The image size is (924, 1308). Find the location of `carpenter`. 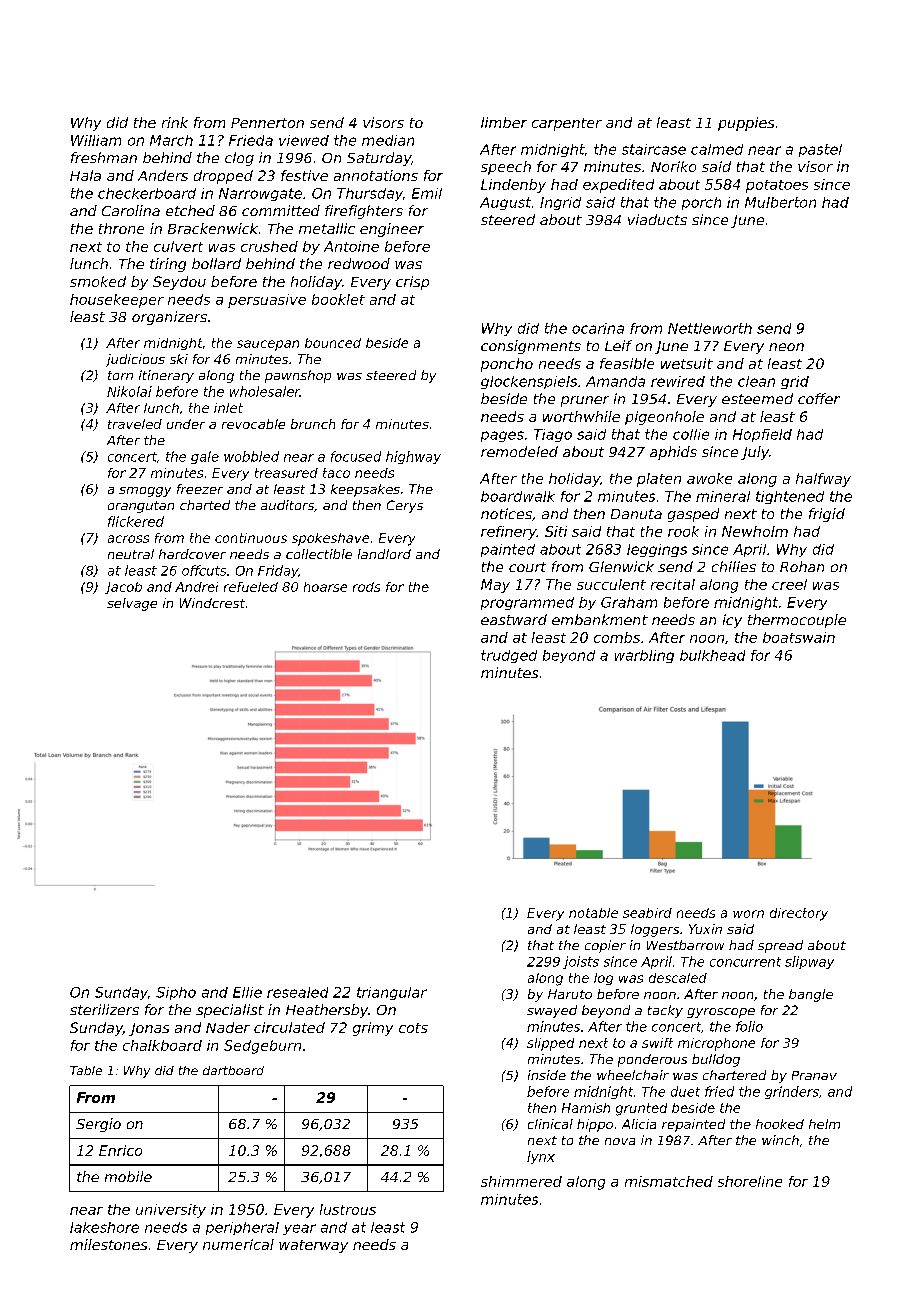

carpenter is located at coordinates (567, 124).
